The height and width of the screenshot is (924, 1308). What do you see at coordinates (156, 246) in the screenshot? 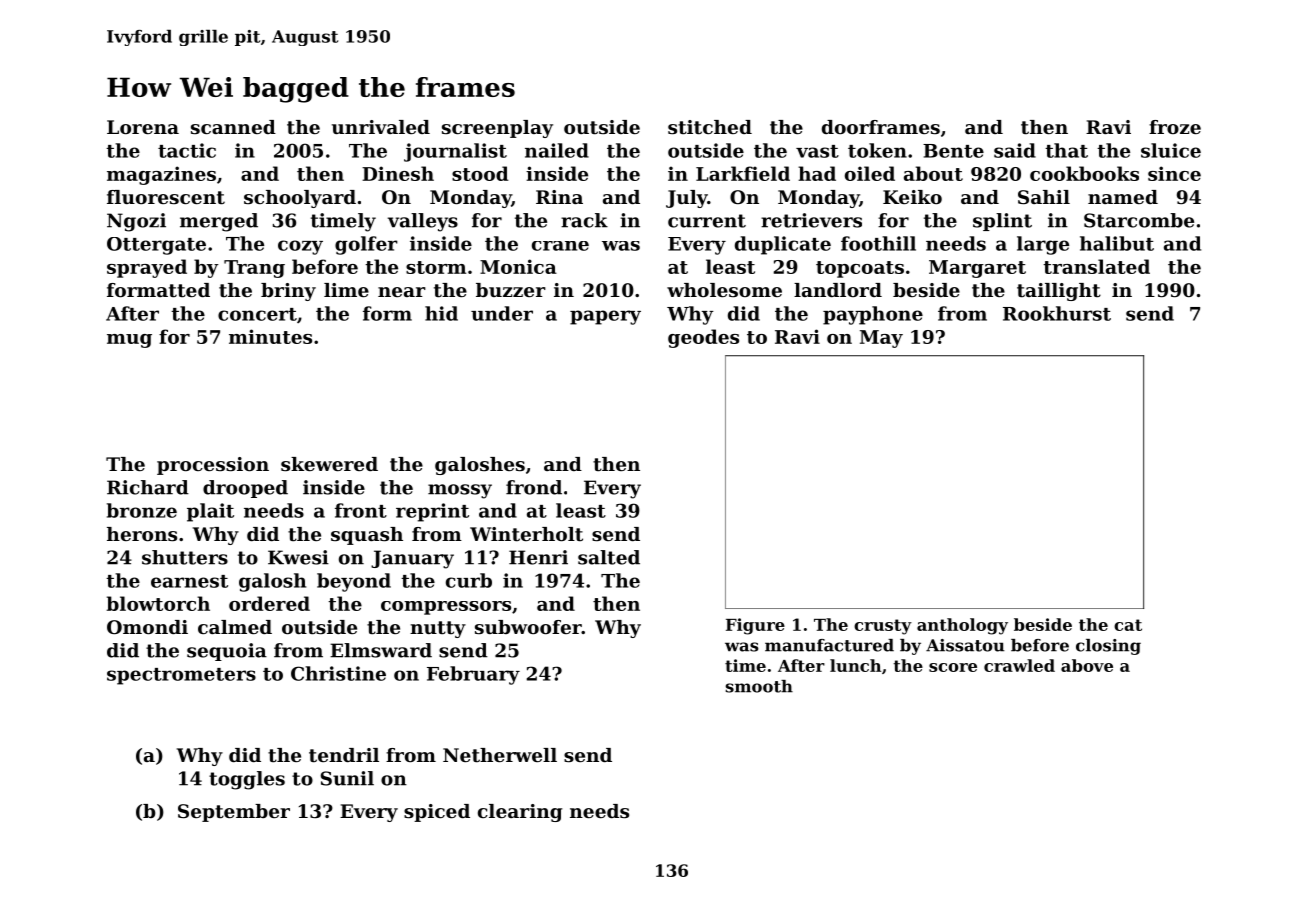
I see `Ottergate` at bounding box center [156, 246].
